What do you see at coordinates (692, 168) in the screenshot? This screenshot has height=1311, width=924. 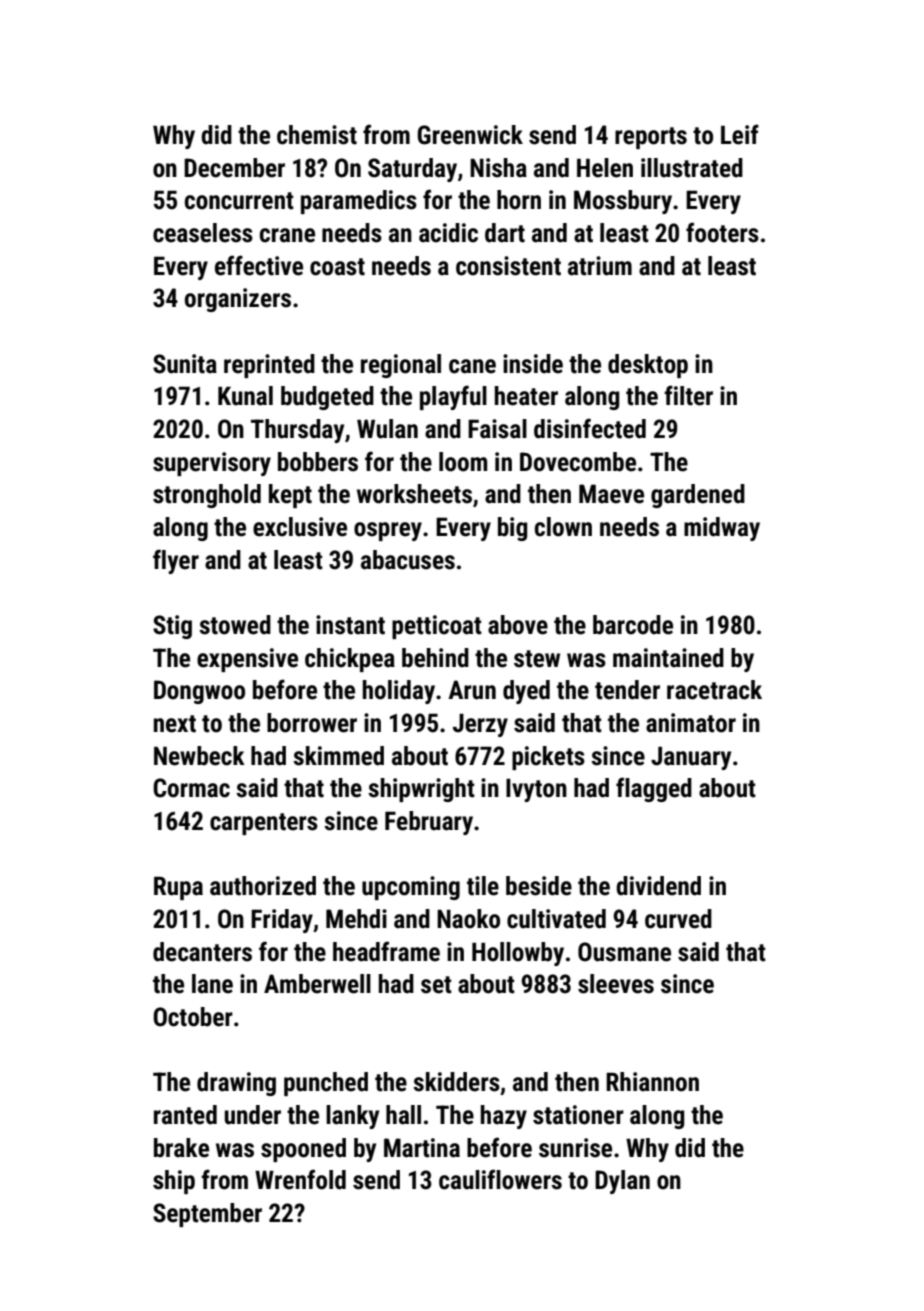 I see `illustrated` at bounding box center [692, 168].
